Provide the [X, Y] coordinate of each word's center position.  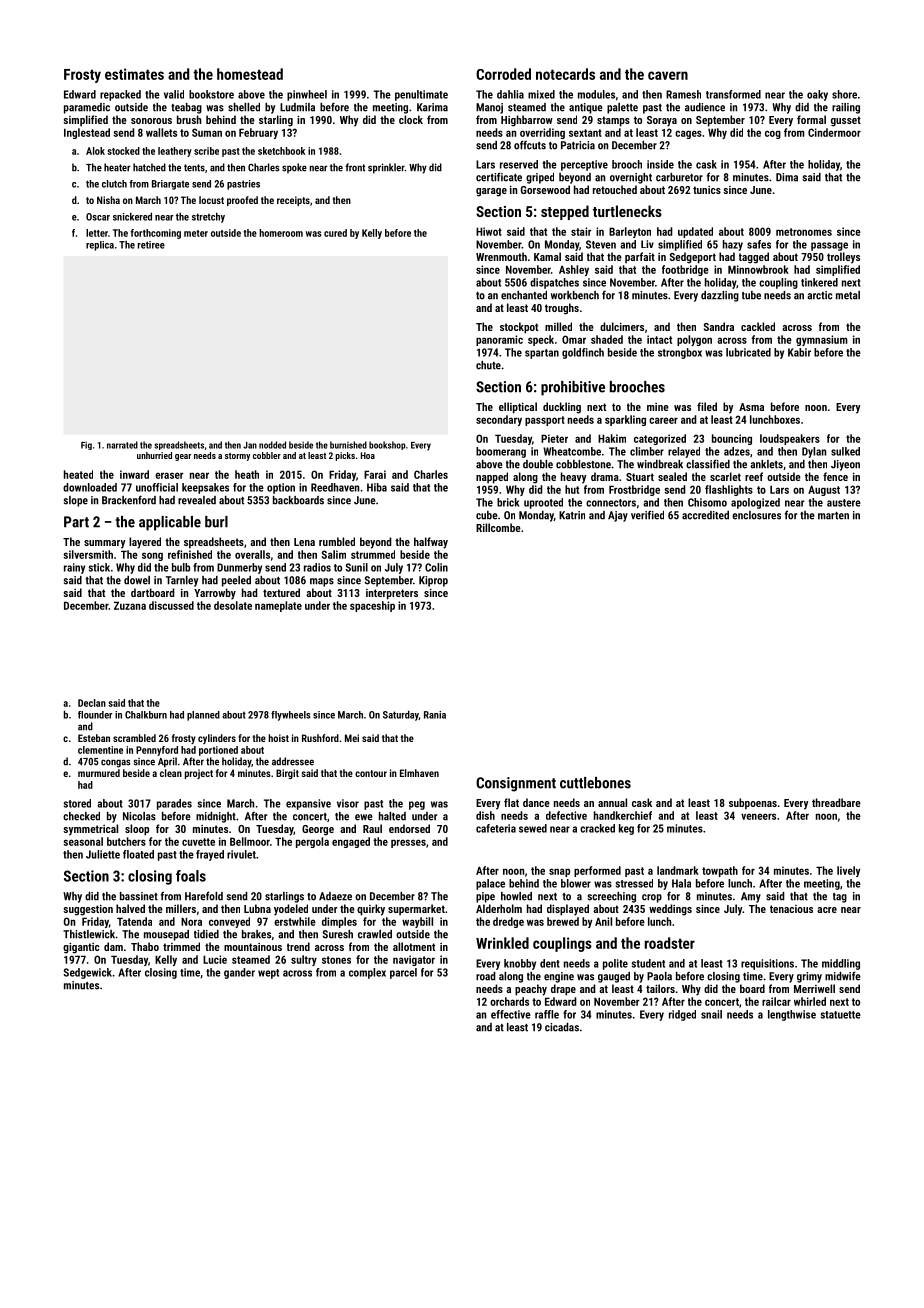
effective [511, 1014]
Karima [432, 107]
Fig [86, 445]
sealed [672, 476]
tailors [660, 988]
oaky [817, 95]
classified [708, 464]
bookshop [387, 445]
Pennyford [157, 751]
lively [848, 871]
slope [76, 501]
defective [566, 815]
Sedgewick [87, 973]
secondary [499, 420]
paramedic [87, 108]
